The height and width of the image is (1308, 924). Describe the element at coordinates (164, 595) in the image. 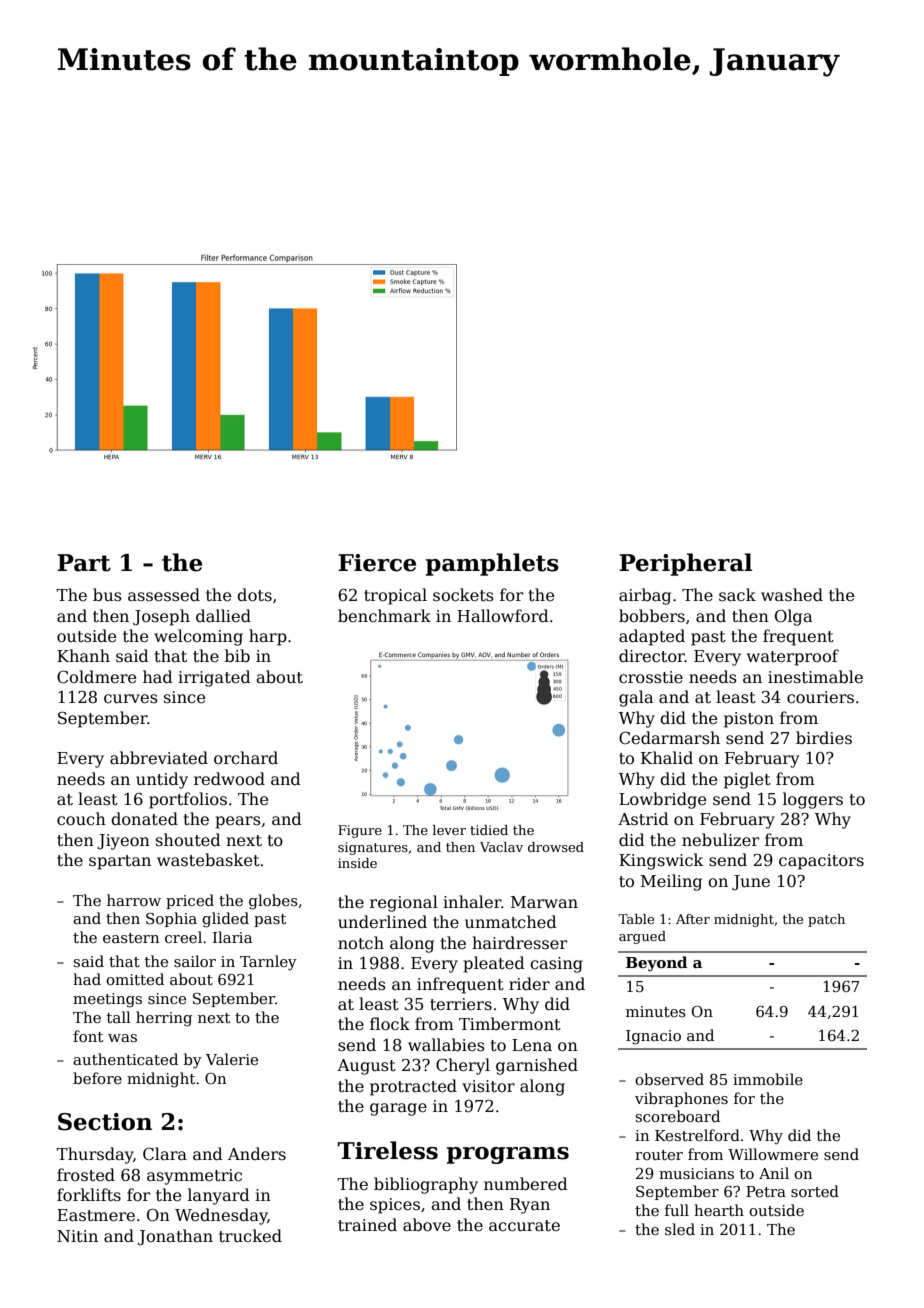

I see `assessed` at that location.
